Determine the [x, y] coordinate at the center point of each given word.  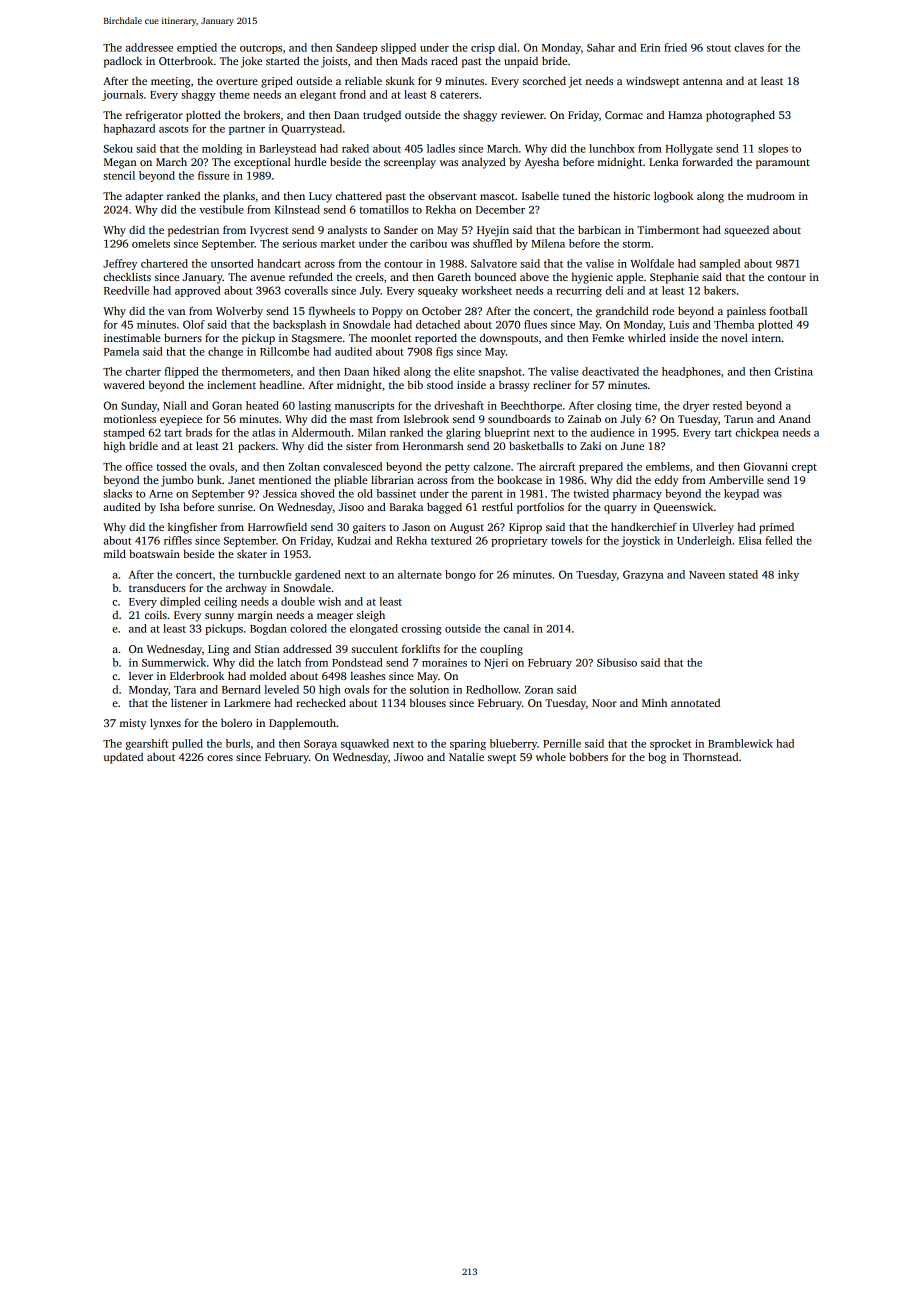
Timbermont [668, 230]
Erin [650, 47]
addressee [149, 47]
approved [198, 291]
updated [123, 758]
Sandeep [356, 48]
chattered [359, 195]
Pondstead [357, 662]
